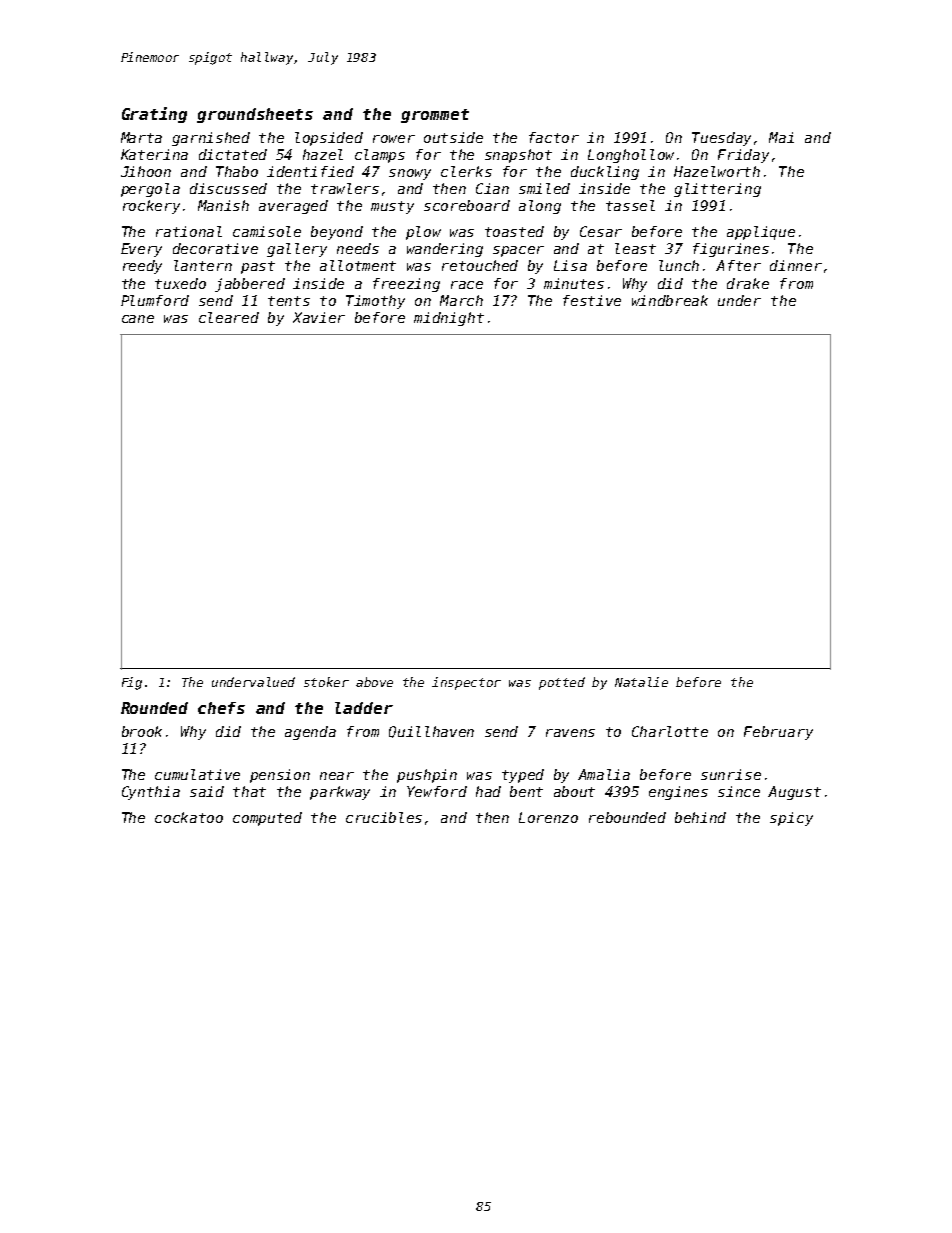 This document has width=952, height=1233. Describe the element at coordinates (721, 139) in the document. I see `Tuesday` at that location.
